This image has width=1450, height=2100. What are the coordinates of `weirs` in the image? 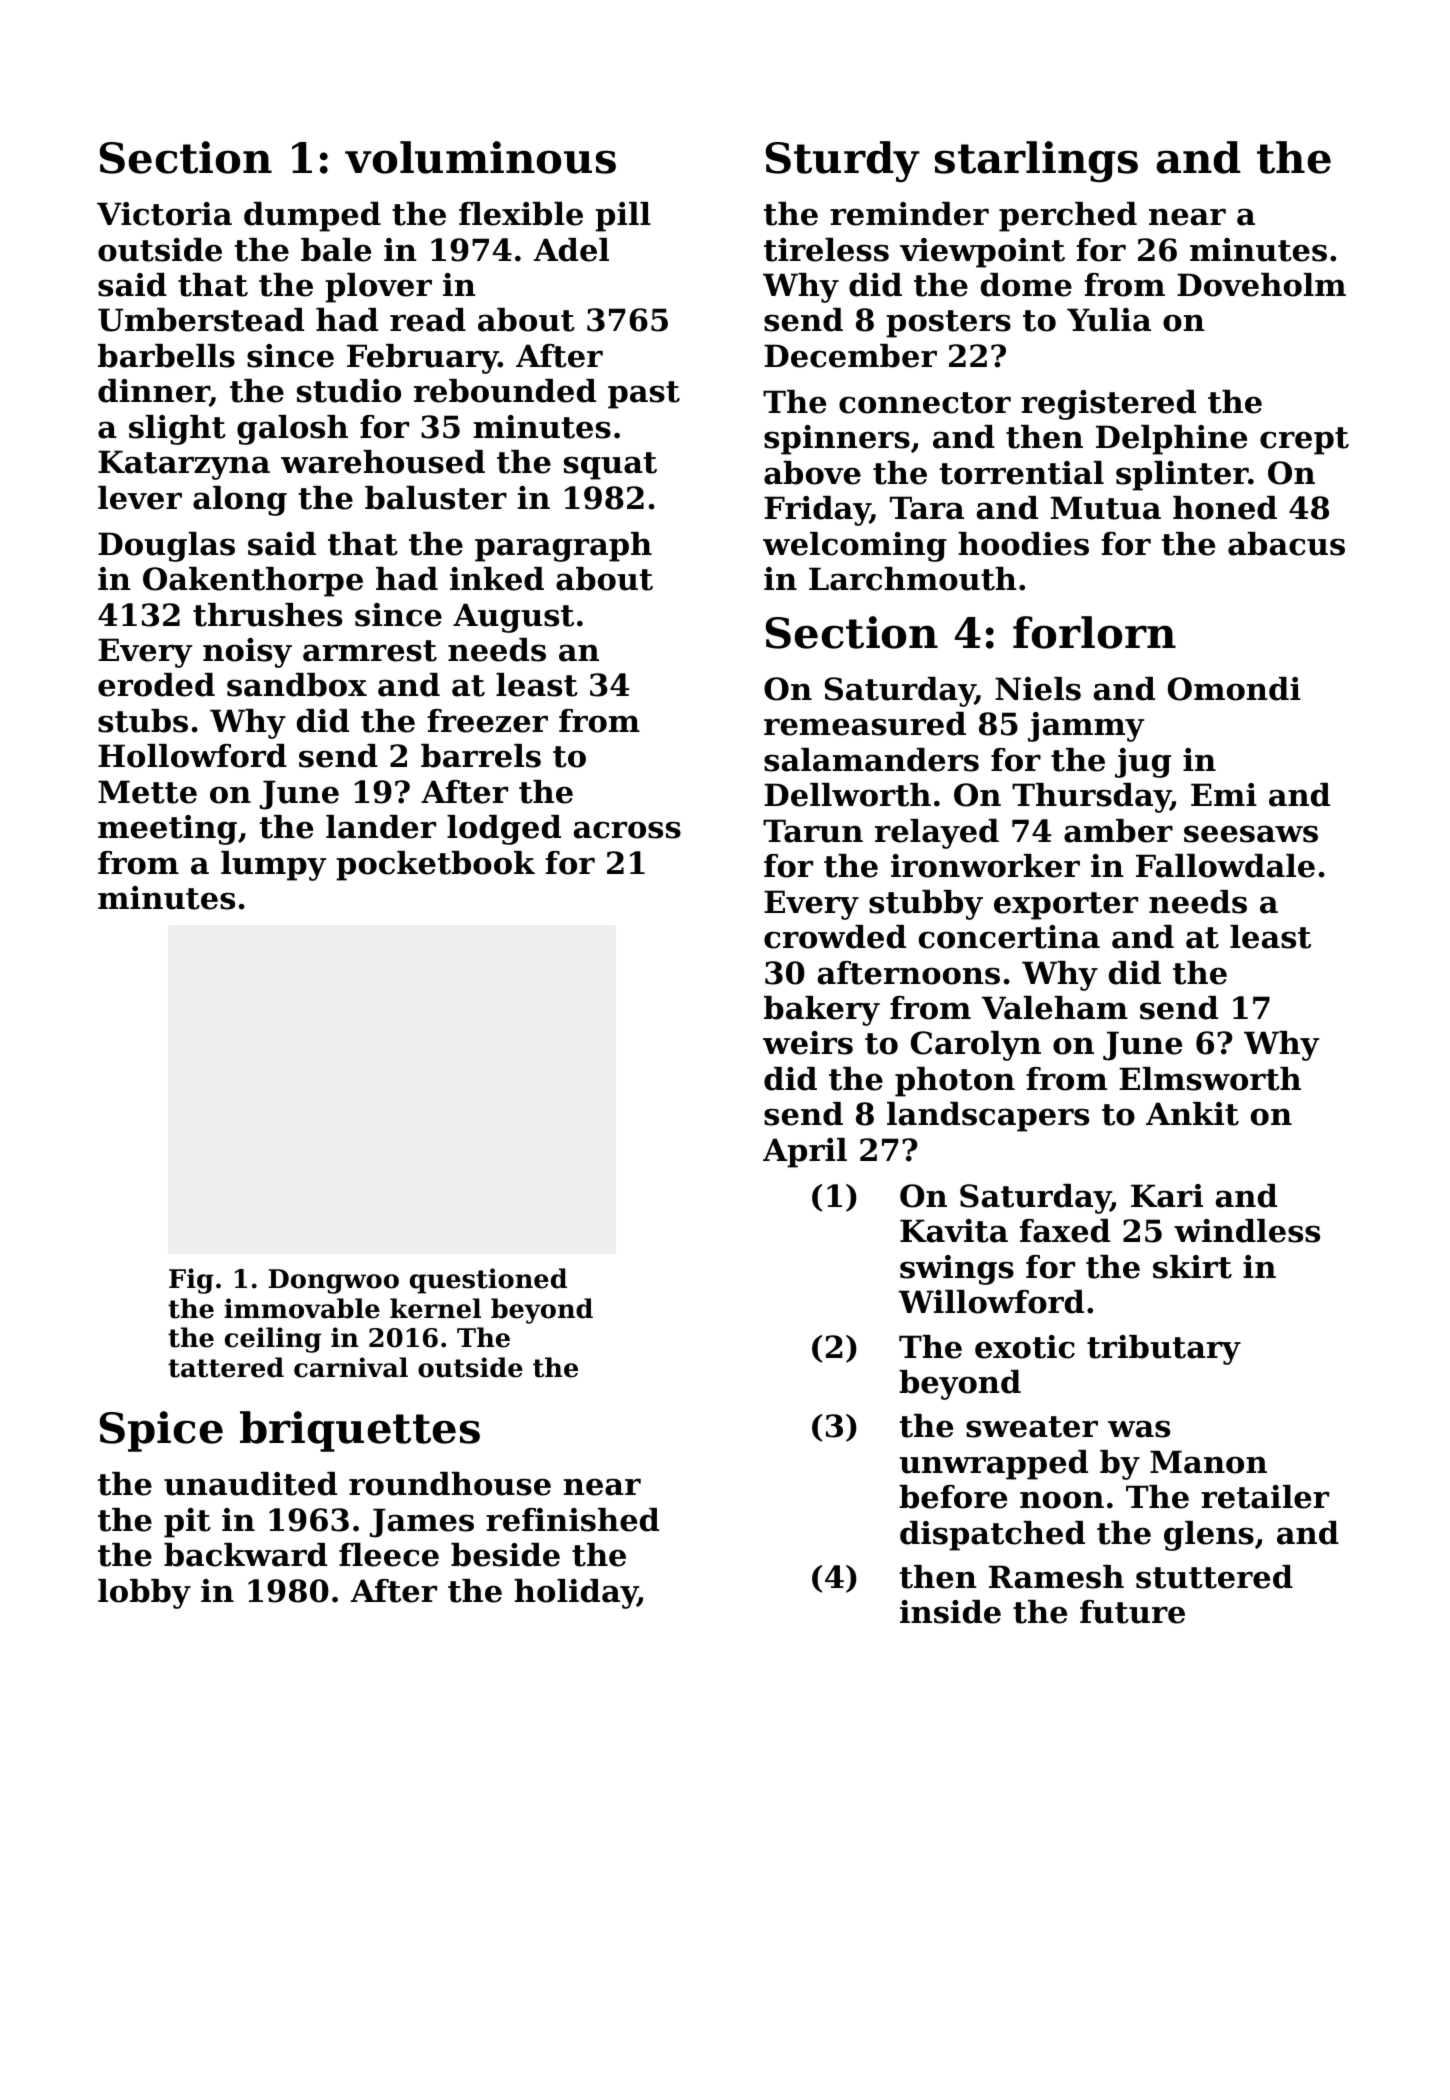 It's located at (808, 1043).
